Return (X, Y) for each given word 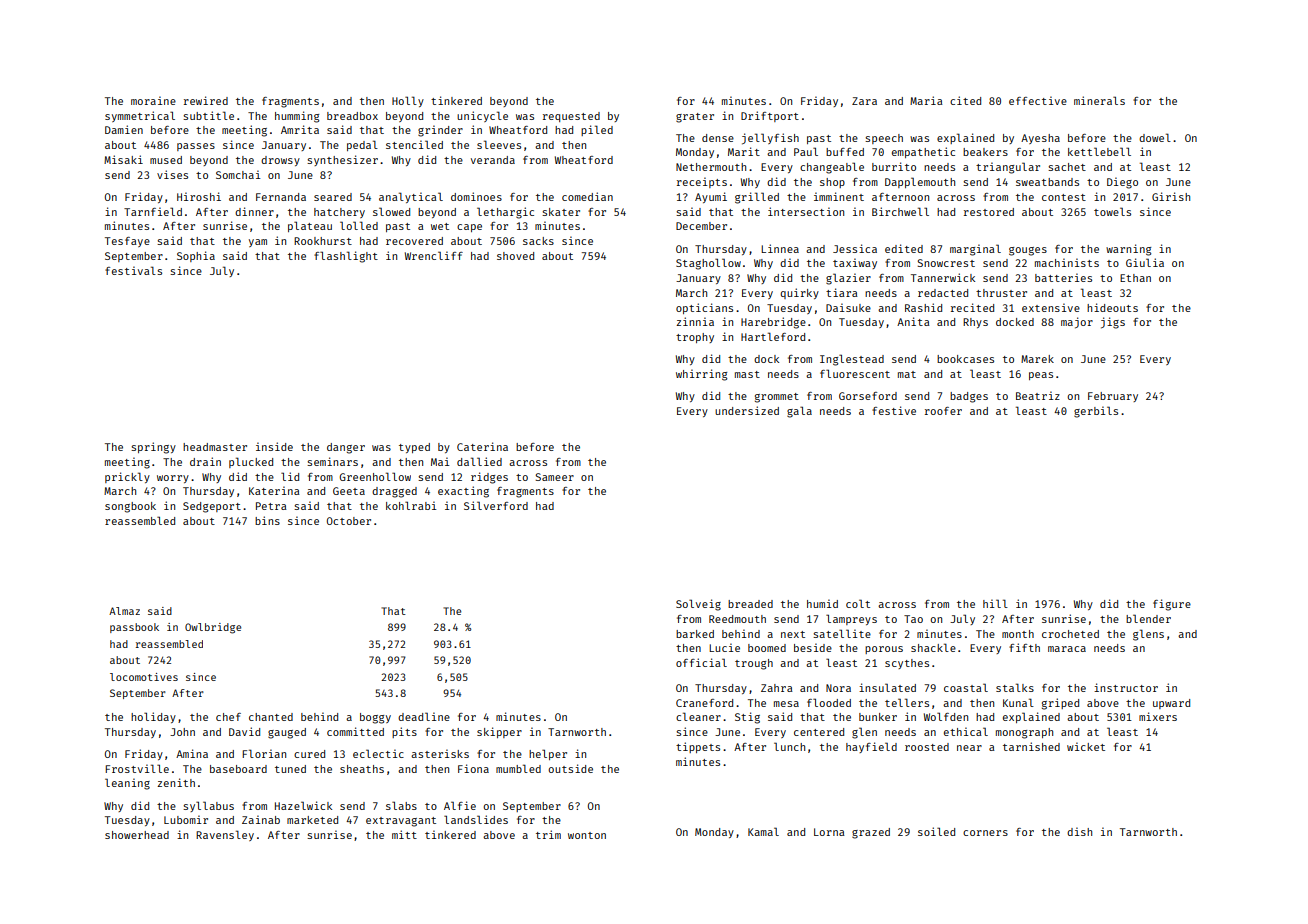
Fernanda (281, 197)
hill (995, 603)
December (701, 226)
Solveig (698, 605)
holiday (153, 717)
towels (1112, 211)
